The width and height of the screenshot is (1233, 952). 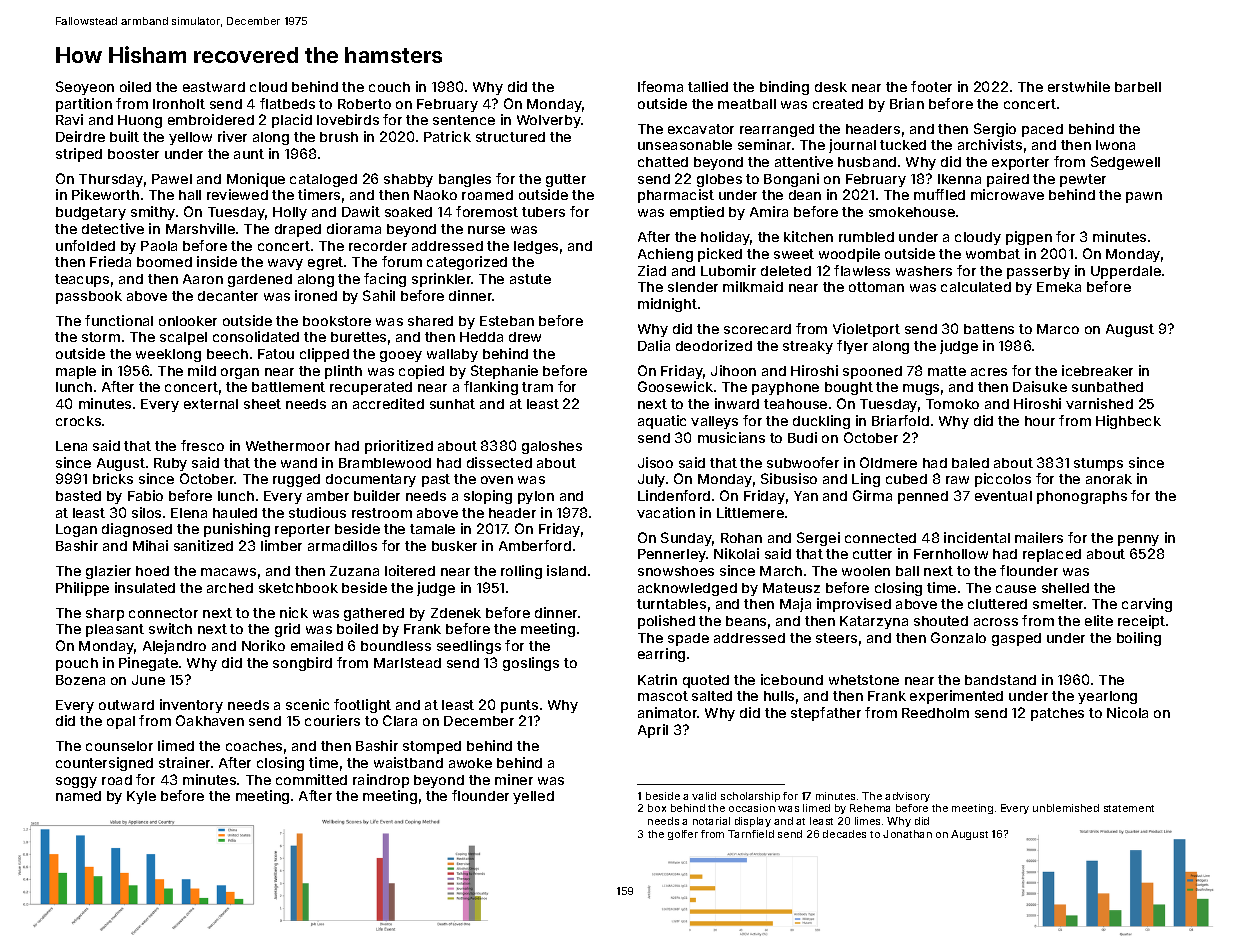 I want to click on Goosewick, so click(x=675, y=386).
